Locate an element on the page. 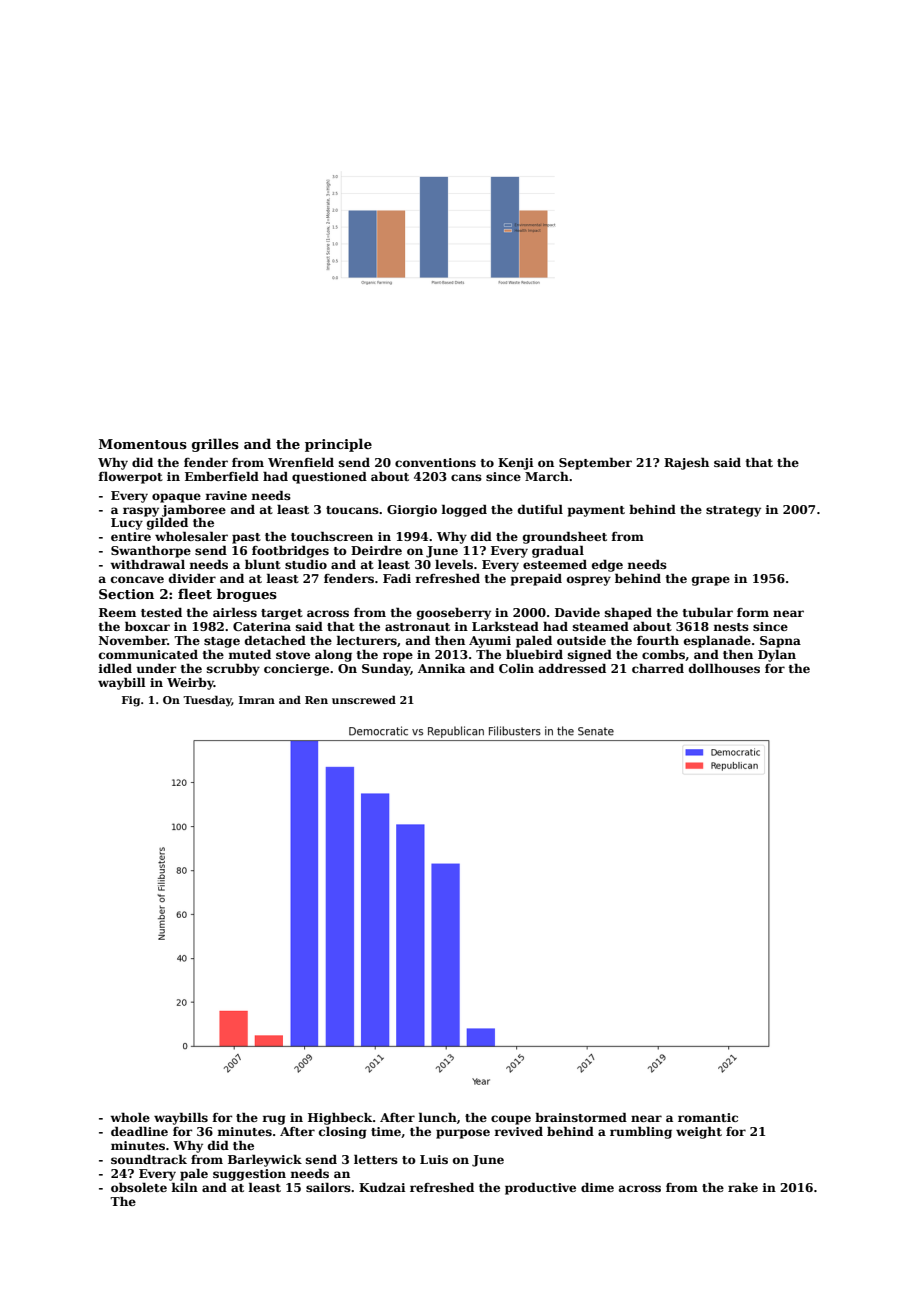 The height and width of the document is (1308, 924). Deirdre is located at coordinates (376, 550).
